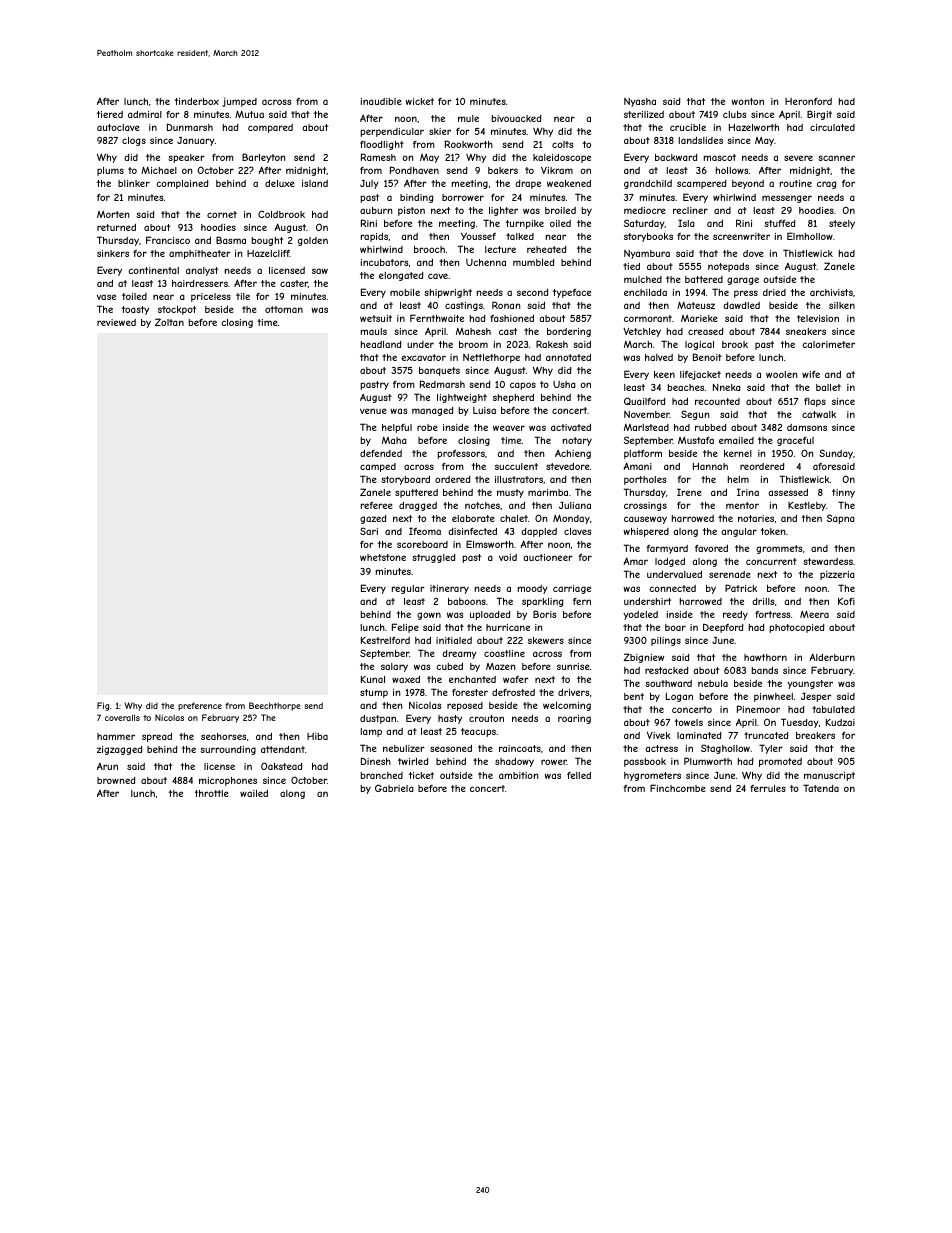 The width and height of the screenshot is (952, 1233). Describe the element at coordinates (284, 309) in the screenshot. I see `ottoman` at that location.
